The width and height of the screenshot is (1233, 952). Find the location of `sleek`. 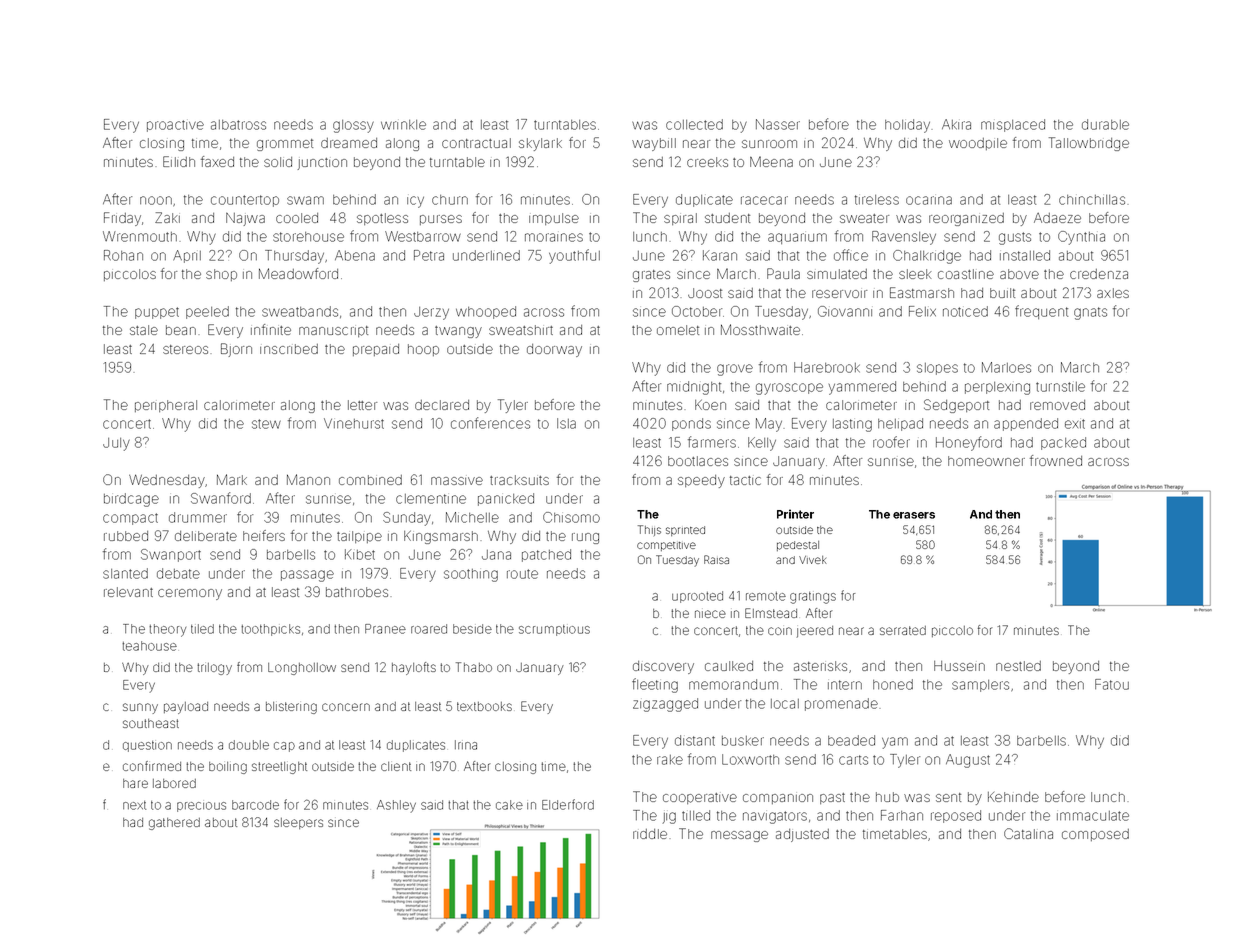

sleek is located at coordinates (915, 274).
